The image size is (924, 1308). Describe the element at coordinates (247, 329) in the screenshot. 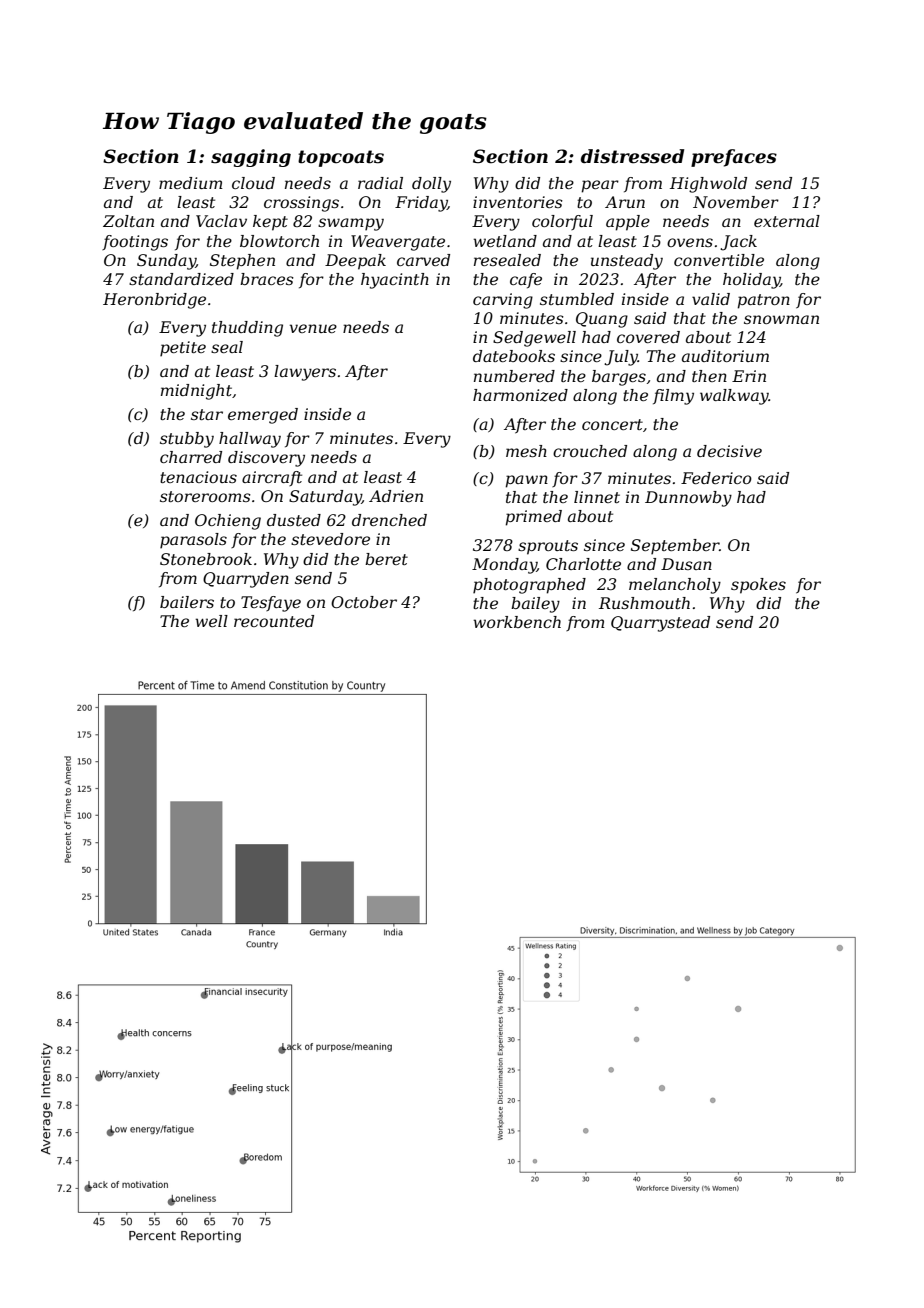

I see `thudding` at that location.
